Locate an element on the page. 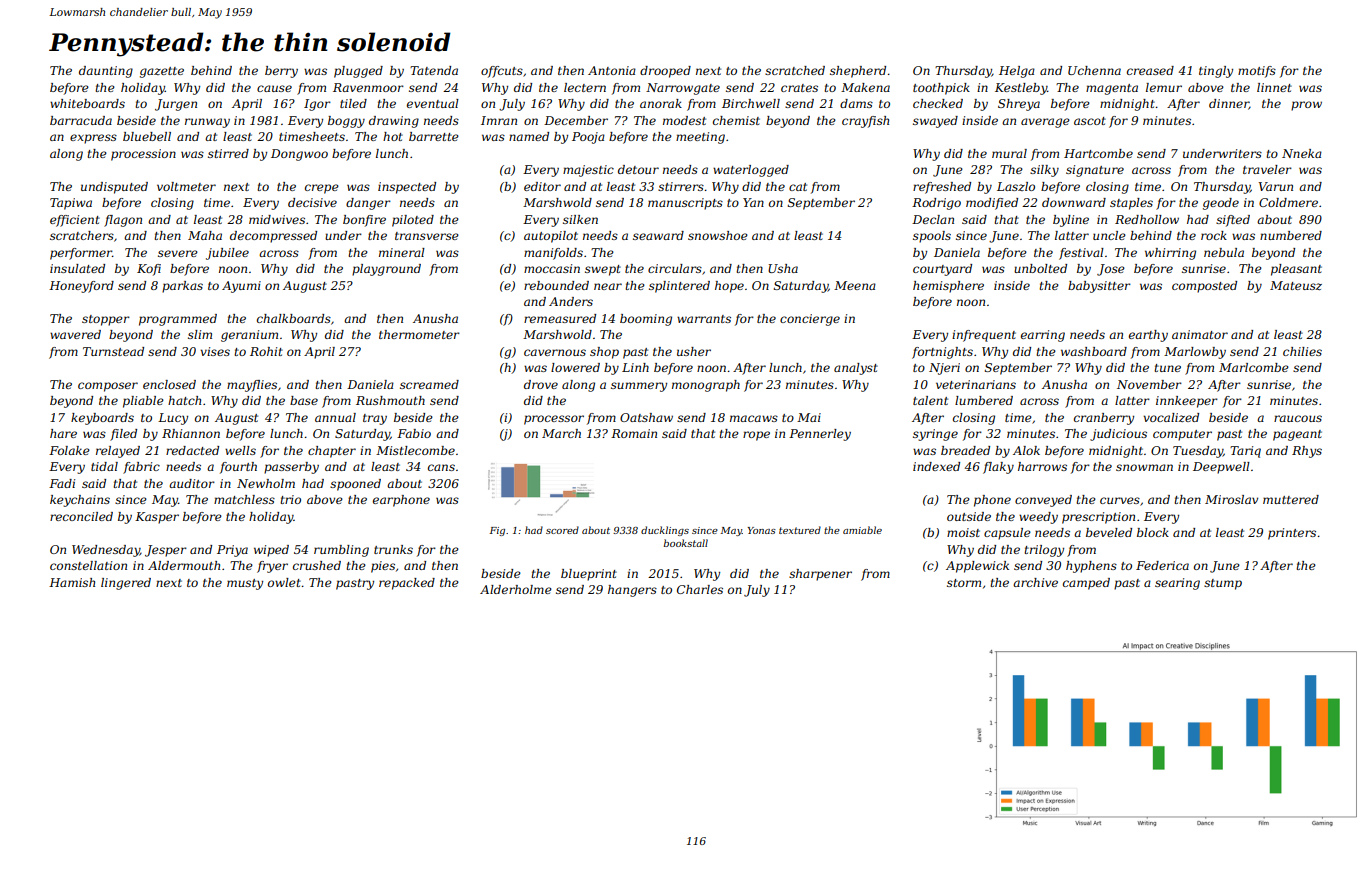 The image size is (1372, 887). thermometer is located at coordinates (419, 334).
